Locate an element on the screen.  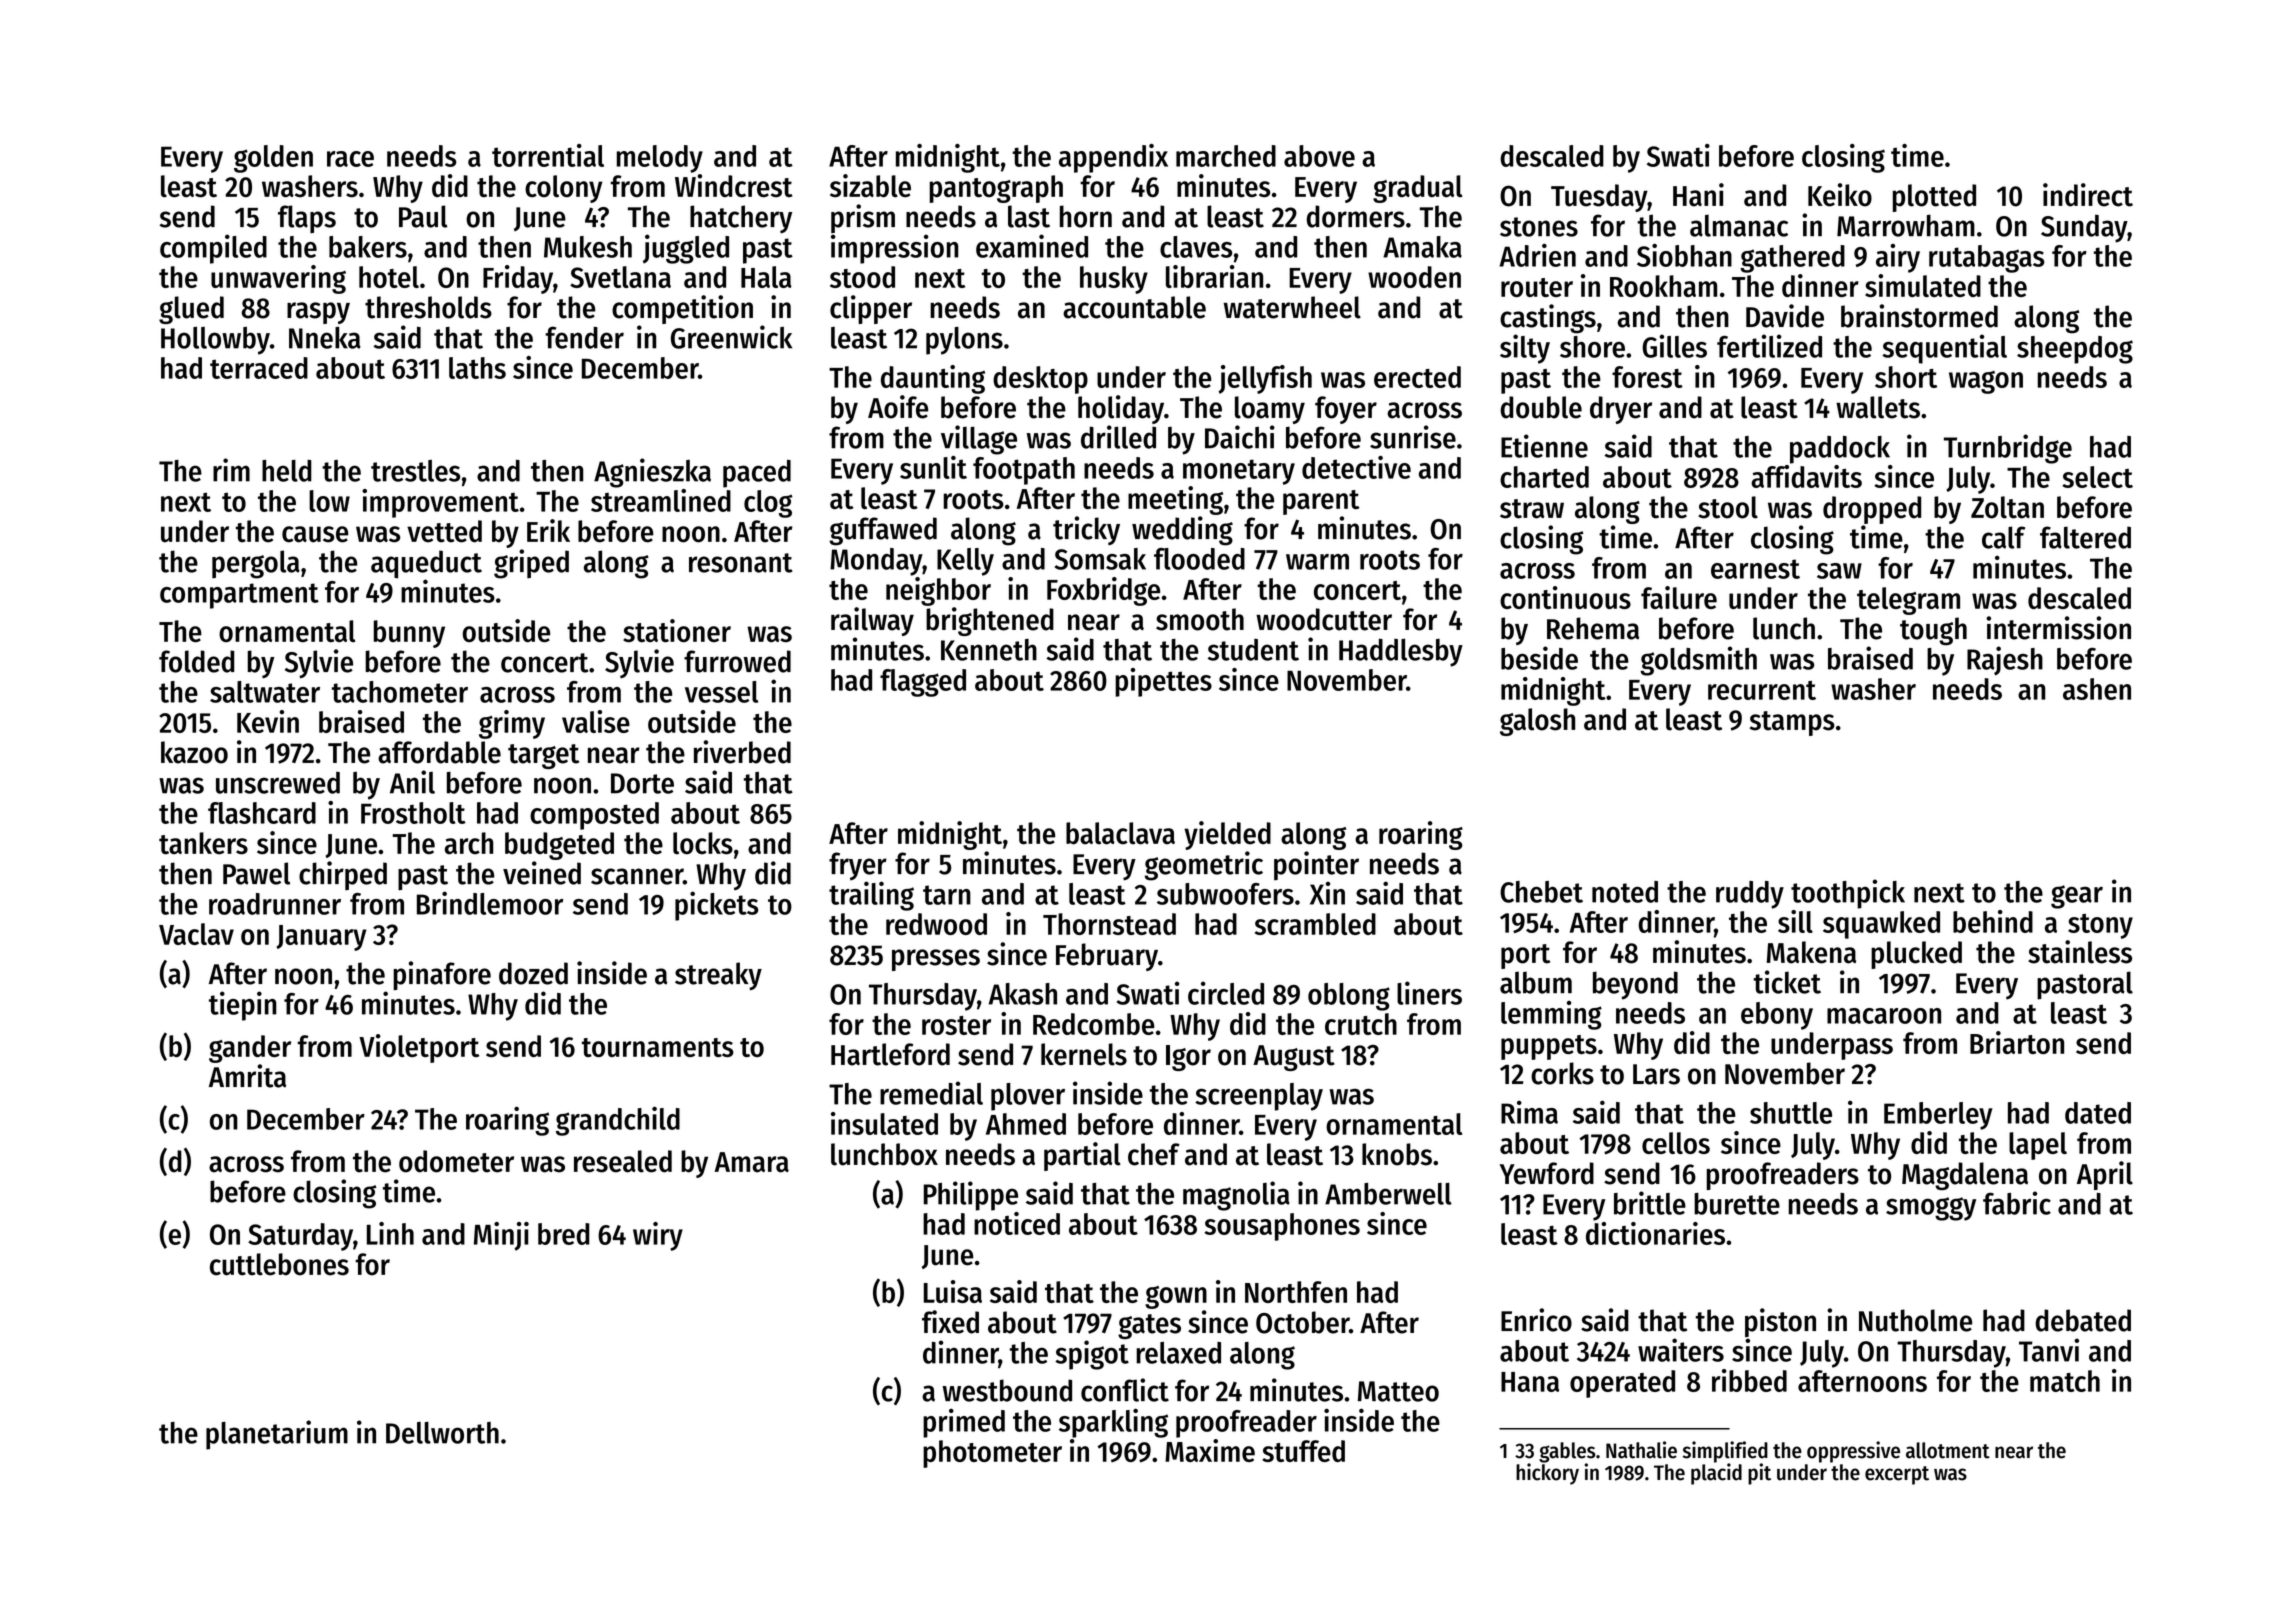
Mukesh is located at coordinates (588, 247).
